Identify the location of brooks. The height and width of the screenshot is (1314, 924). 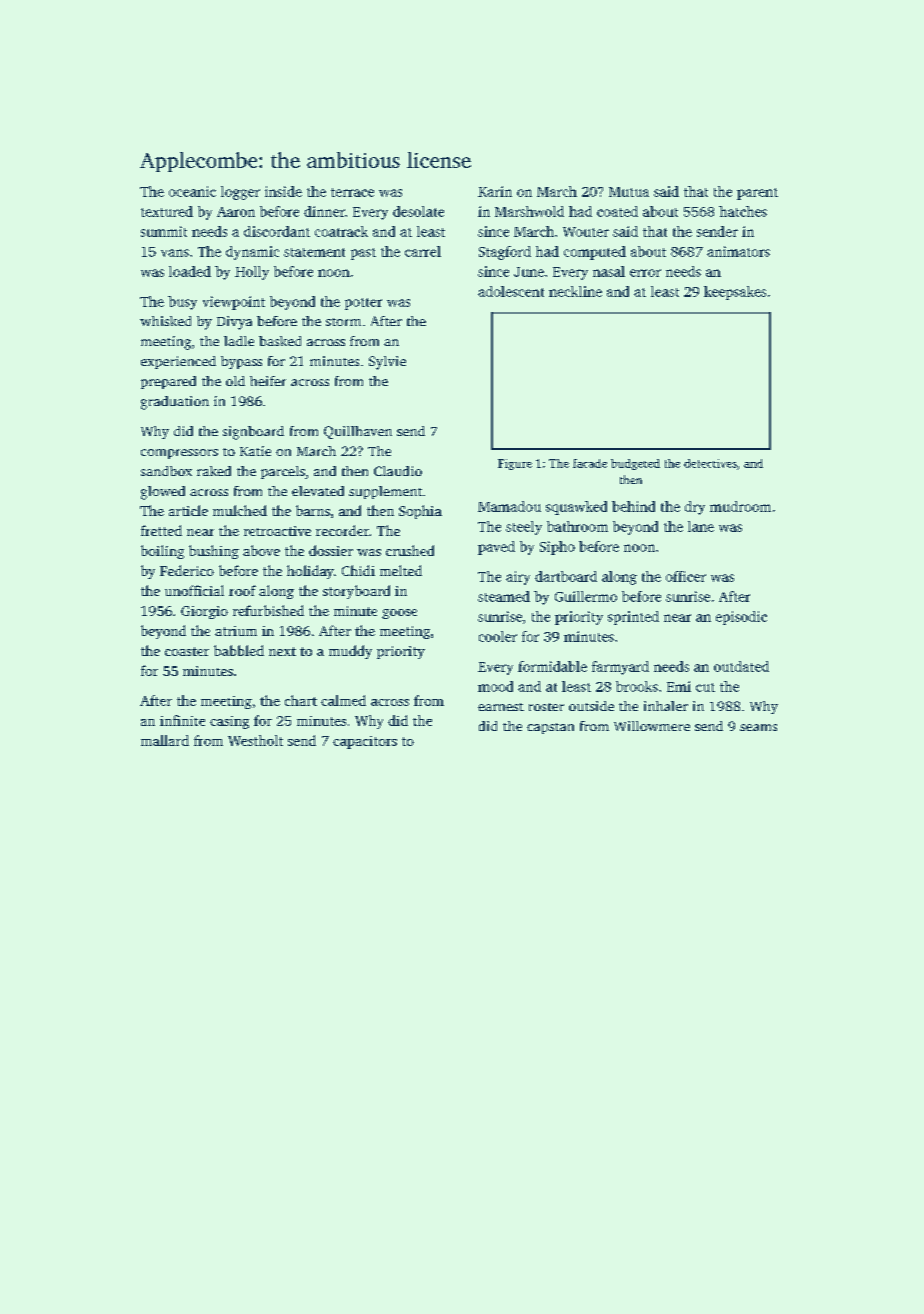
(637, 686).
